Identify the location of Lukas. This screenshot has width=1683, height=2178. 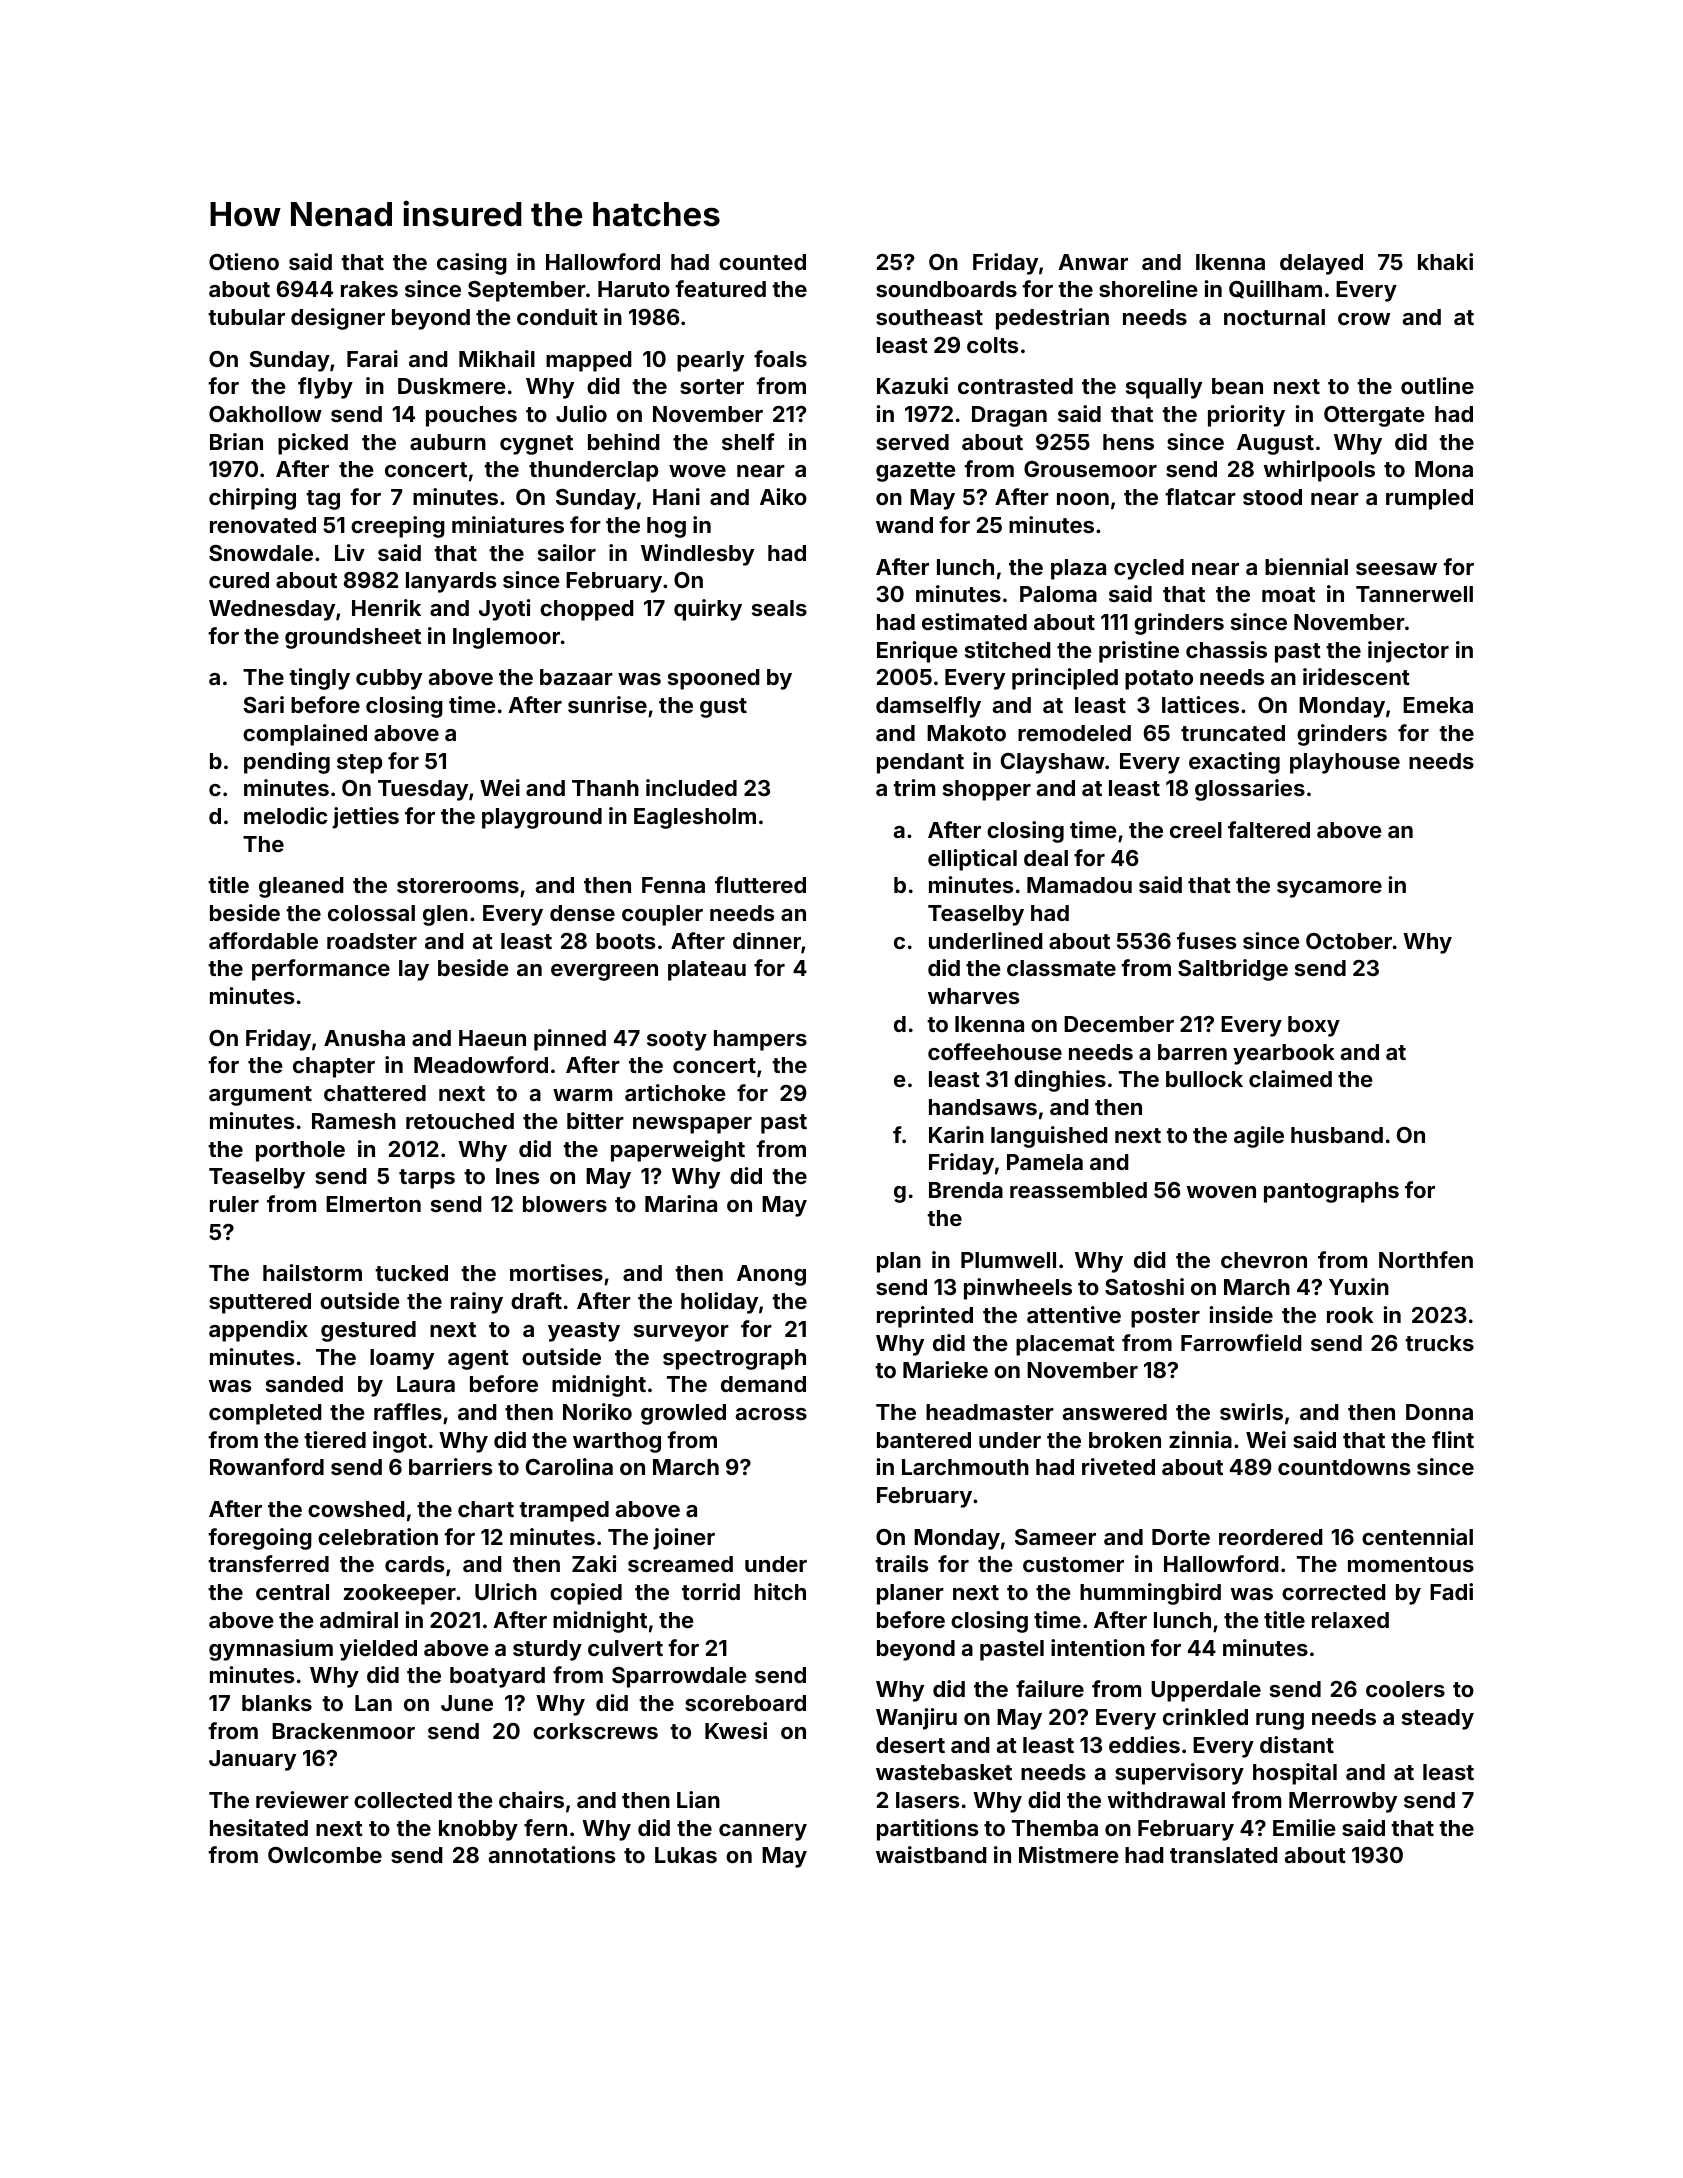
(686, 1855).
